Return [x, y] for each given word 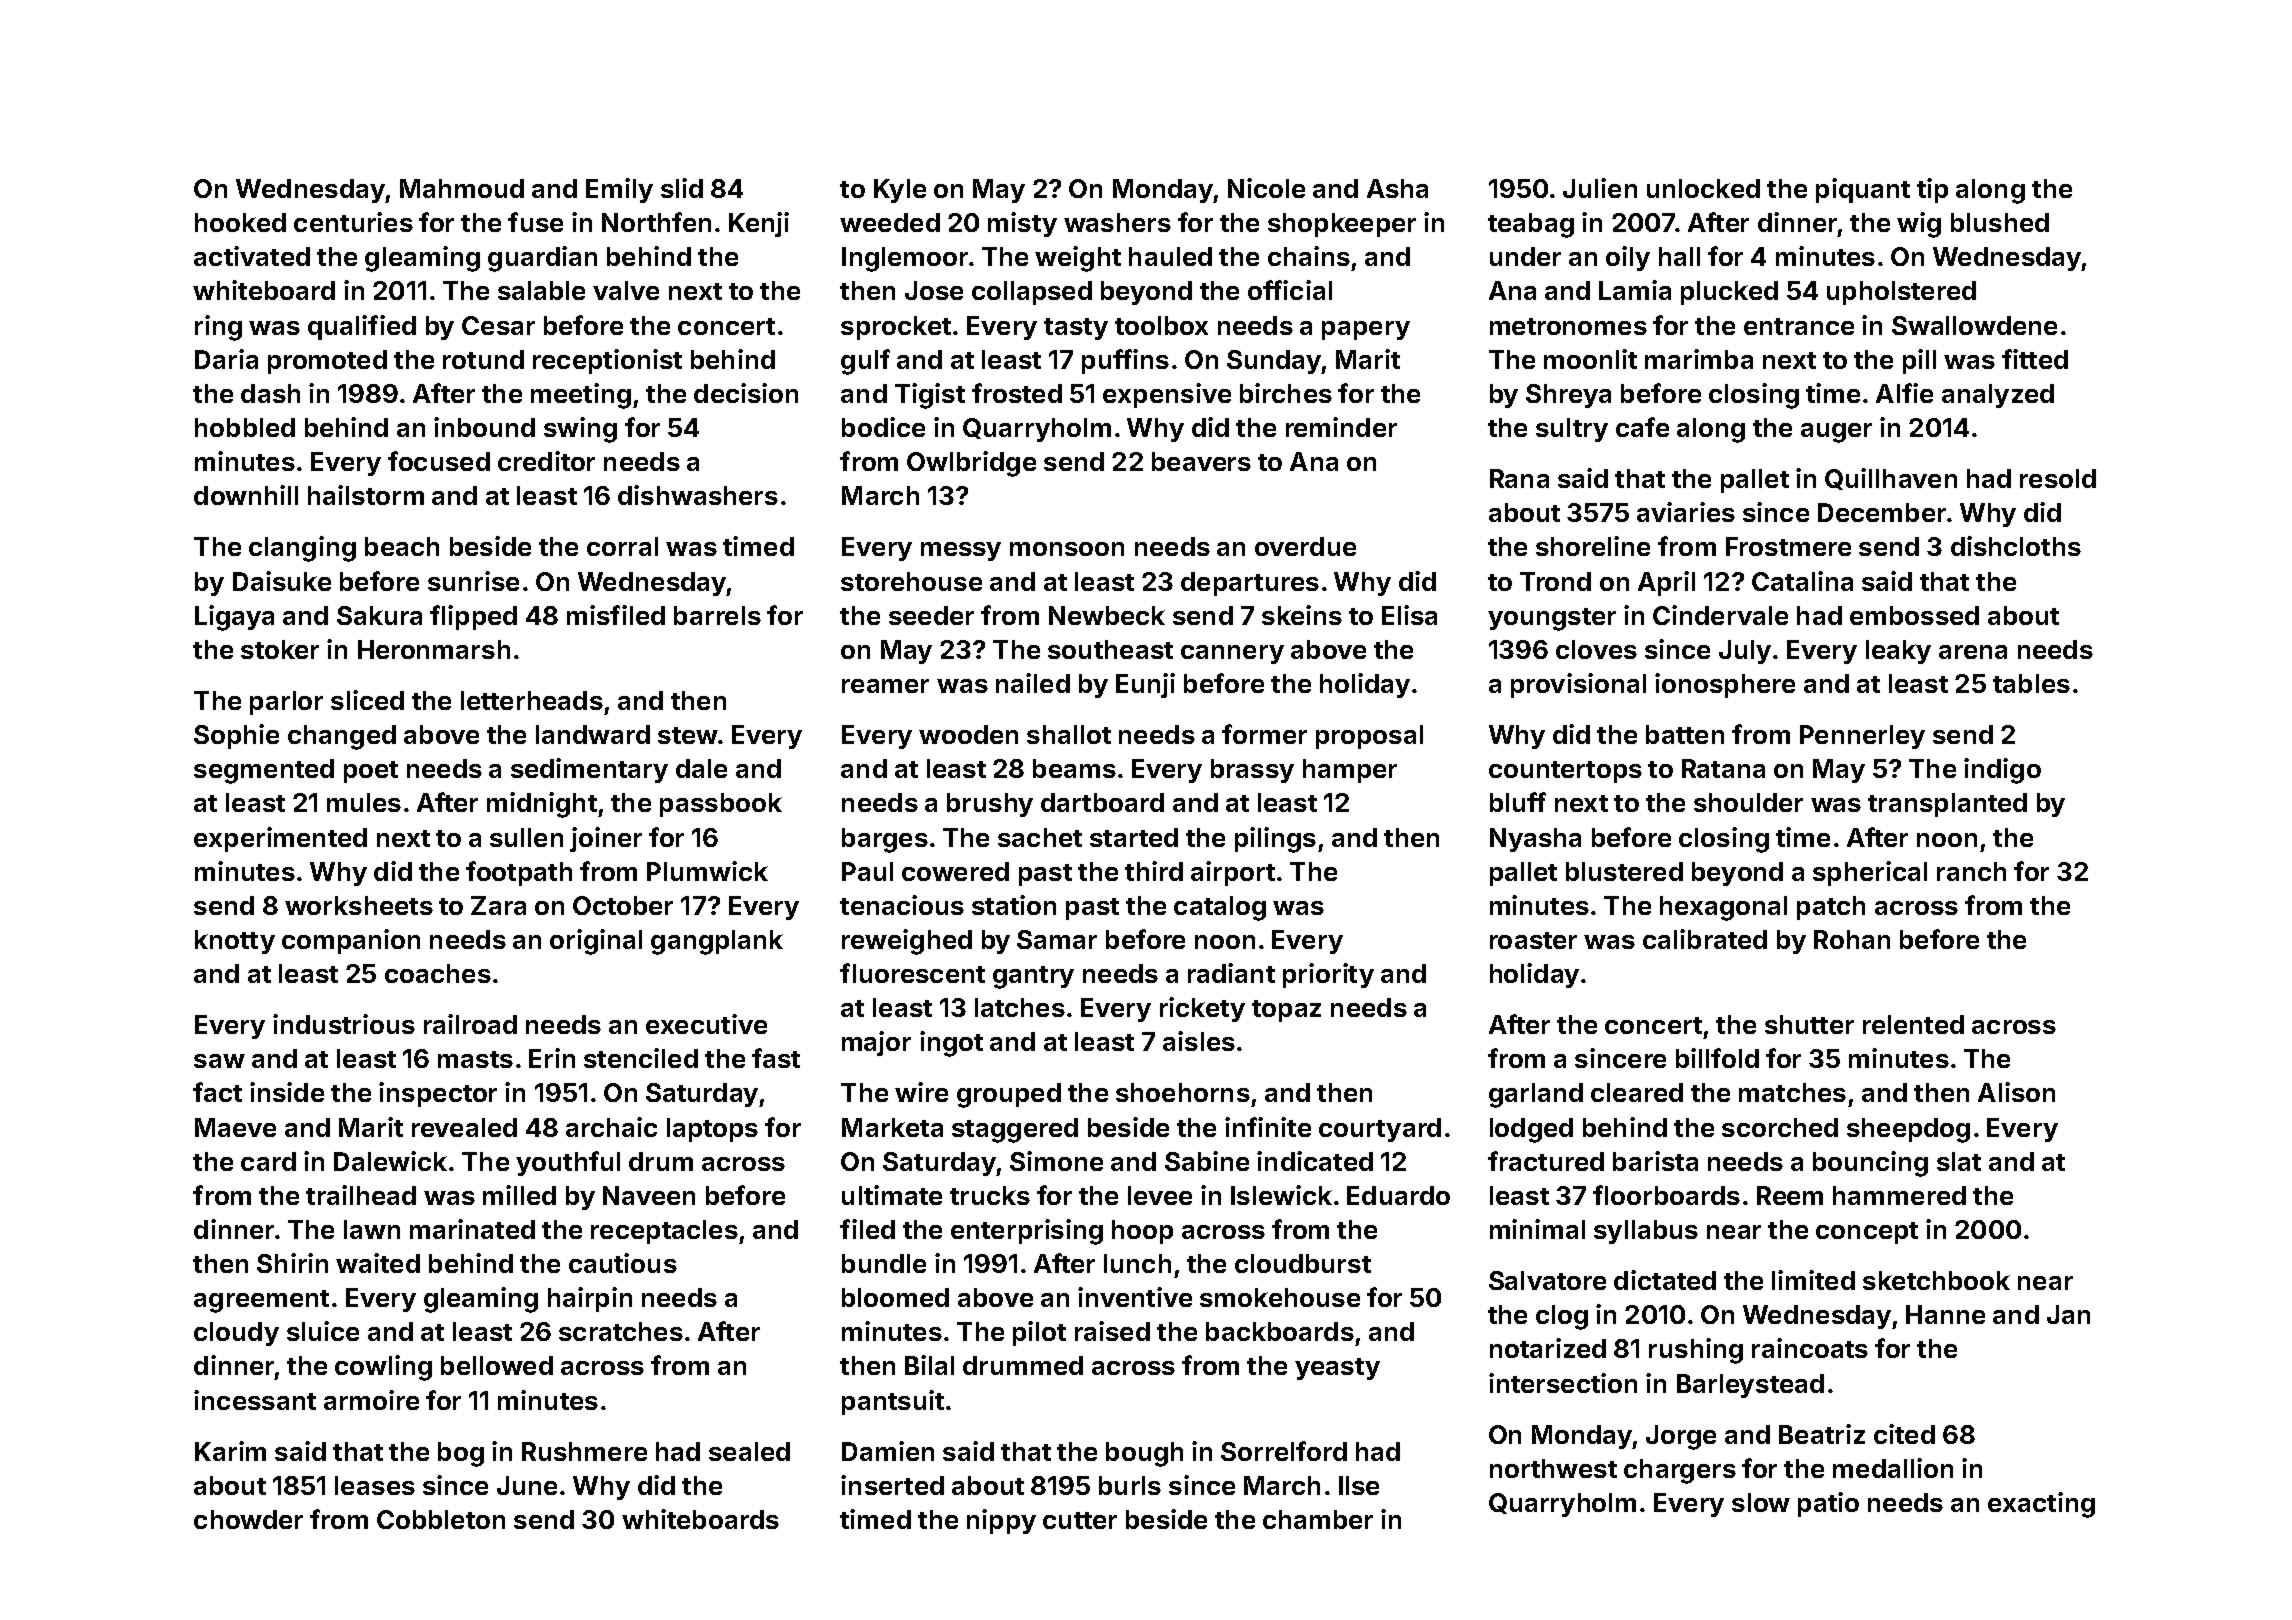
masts [475, 1059]
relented [1913, 1024]
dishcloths [2016, 546]
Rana [1519, 478]
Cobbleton [441, 1519]
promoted [327, 362]
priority [1328, 975]
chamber [1318, 1519]
